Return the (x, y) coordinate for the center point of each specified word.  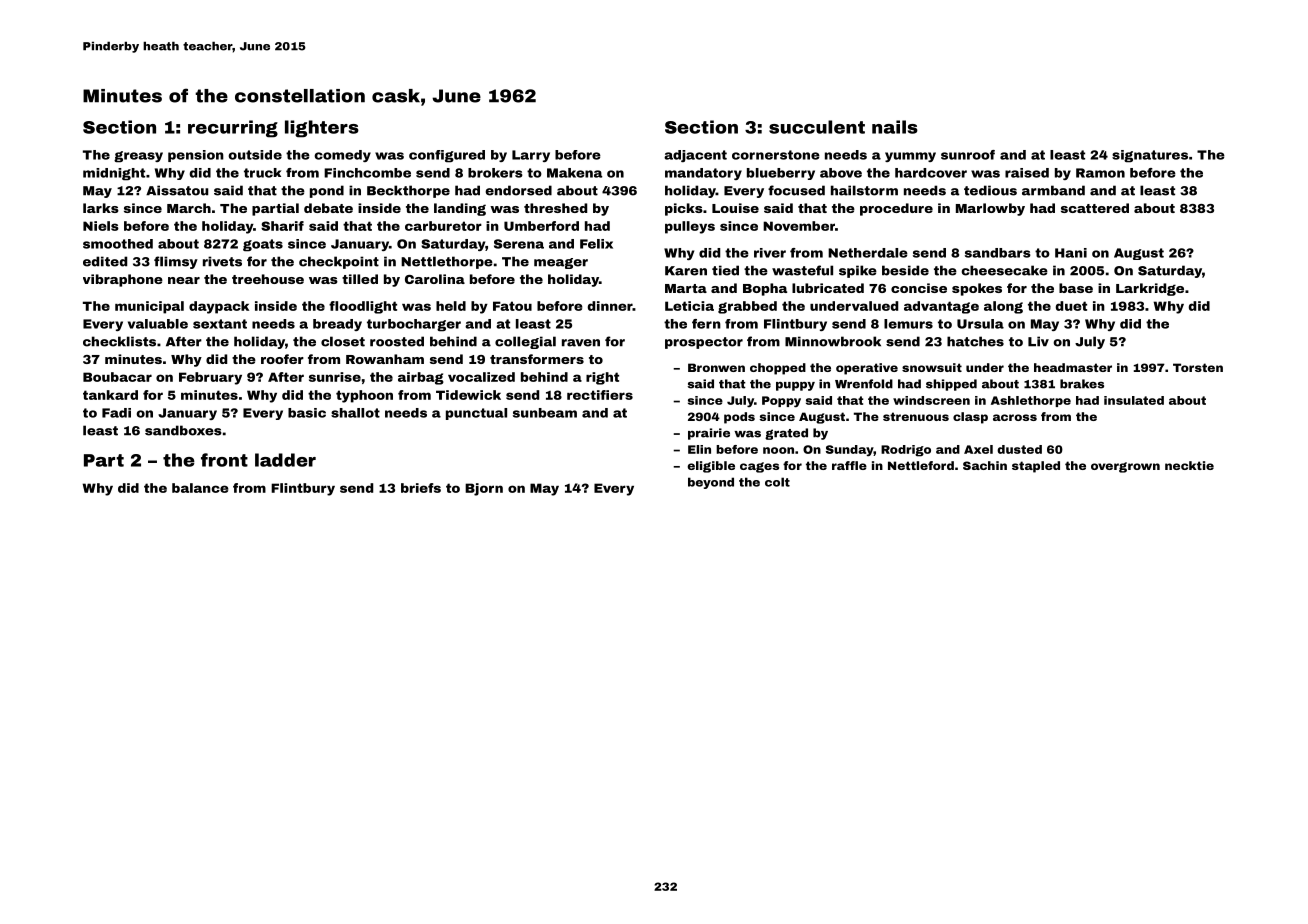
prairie (709, 434)
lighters (322, 129)
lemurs (908, 324)
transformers (537, 359)
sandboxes (183, 430)
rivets (222, 261)
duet (1071, 306)
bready (337, 325)
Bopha (765, 289)
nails (895, 127)
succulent (817, 127)
